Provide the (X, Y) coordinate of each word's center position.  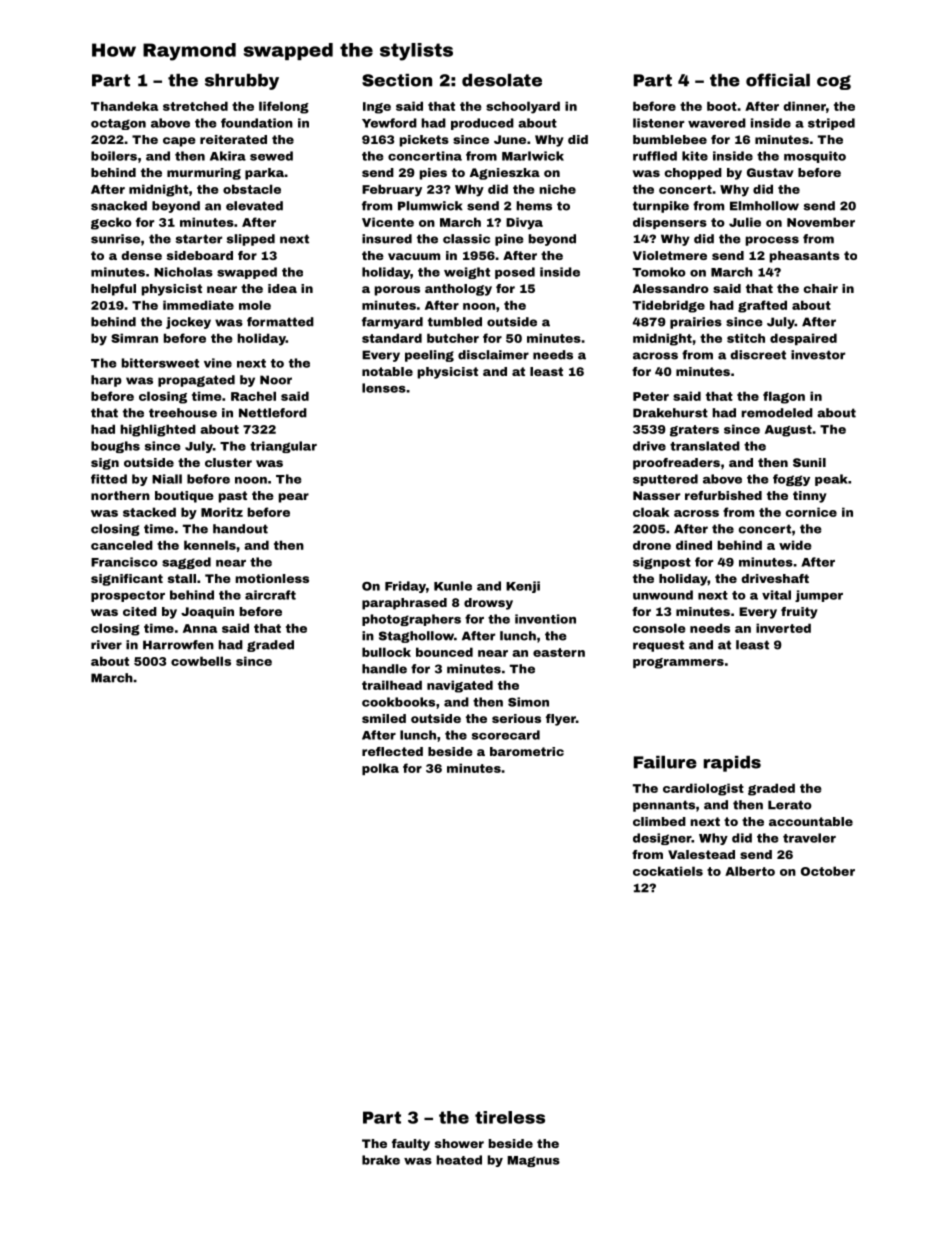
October (828, 871)
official (778, 80)
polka (380, 769)
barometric (527, 751)
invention (545, 619)
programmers (678, 663)
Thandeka (124, 106)
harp (106, 381)
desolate (502, 80)
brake (381, 1160)
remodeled (777, 413)
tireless (510, 1117)
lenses (384, 388)
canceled (122, 545)
